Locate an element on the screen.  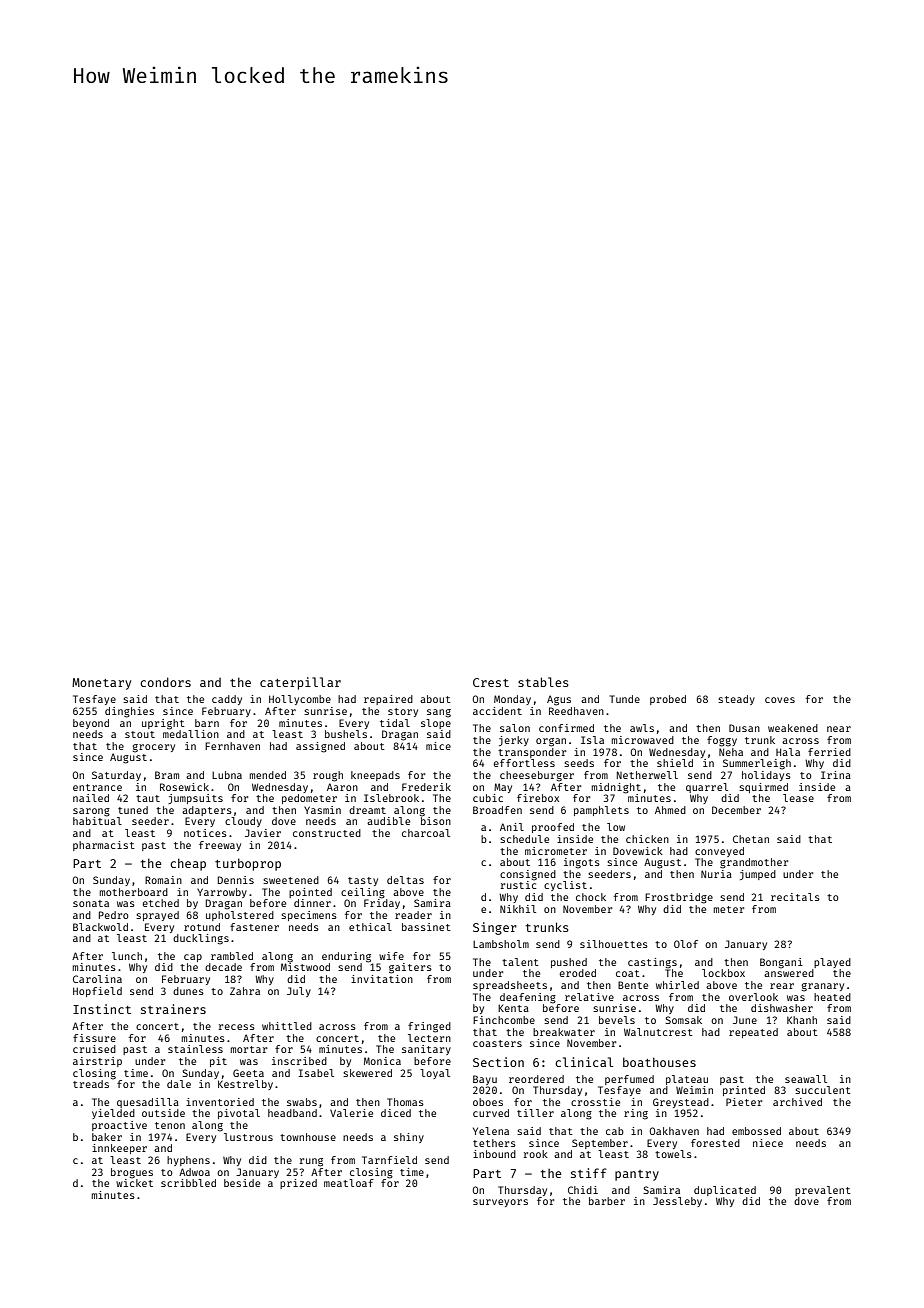
bison is located at coordinates (436, 821).
